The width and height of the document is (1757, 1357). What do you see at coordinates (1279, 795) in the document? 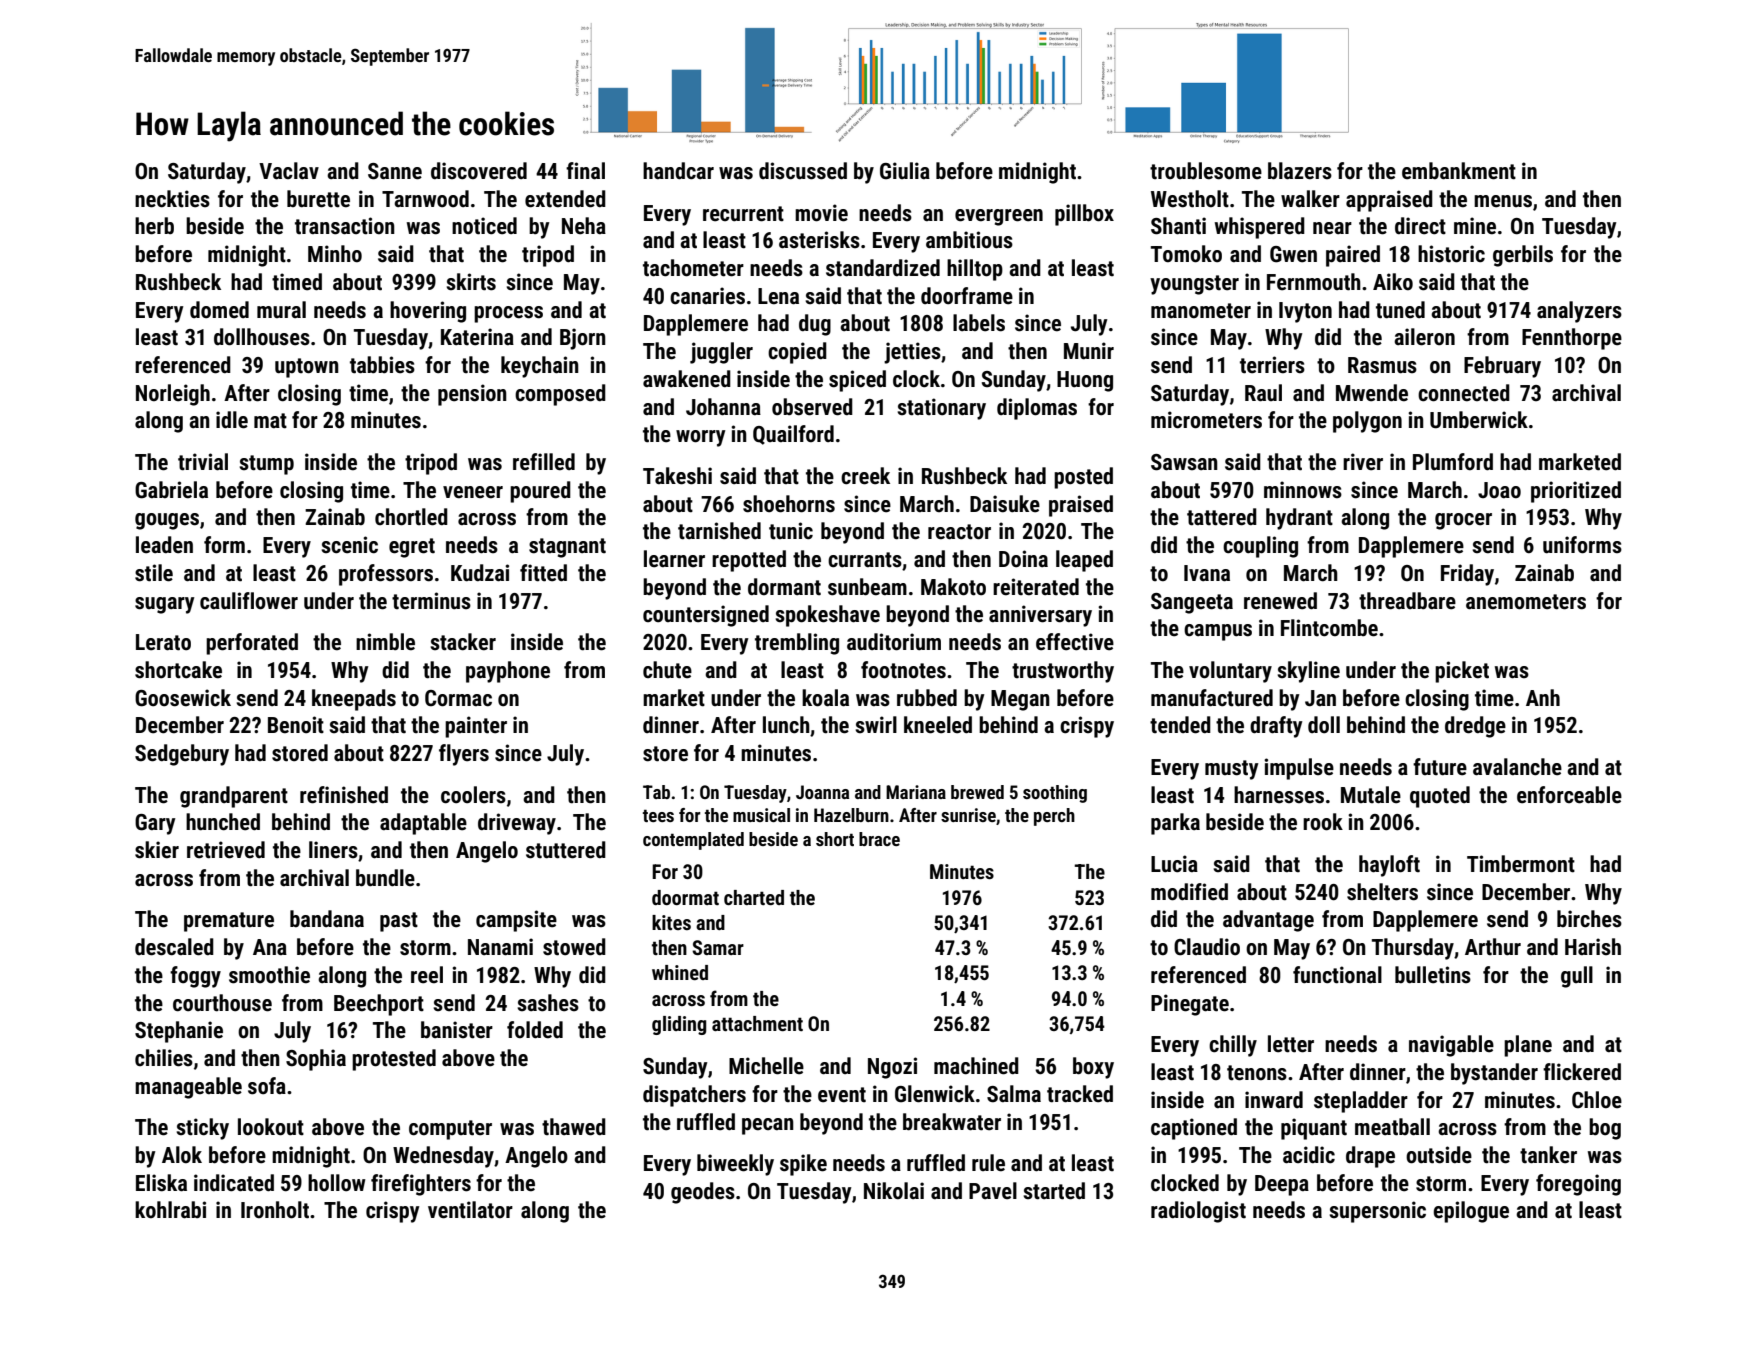
I see `harnesses` at bounding box center [1279, 795].
